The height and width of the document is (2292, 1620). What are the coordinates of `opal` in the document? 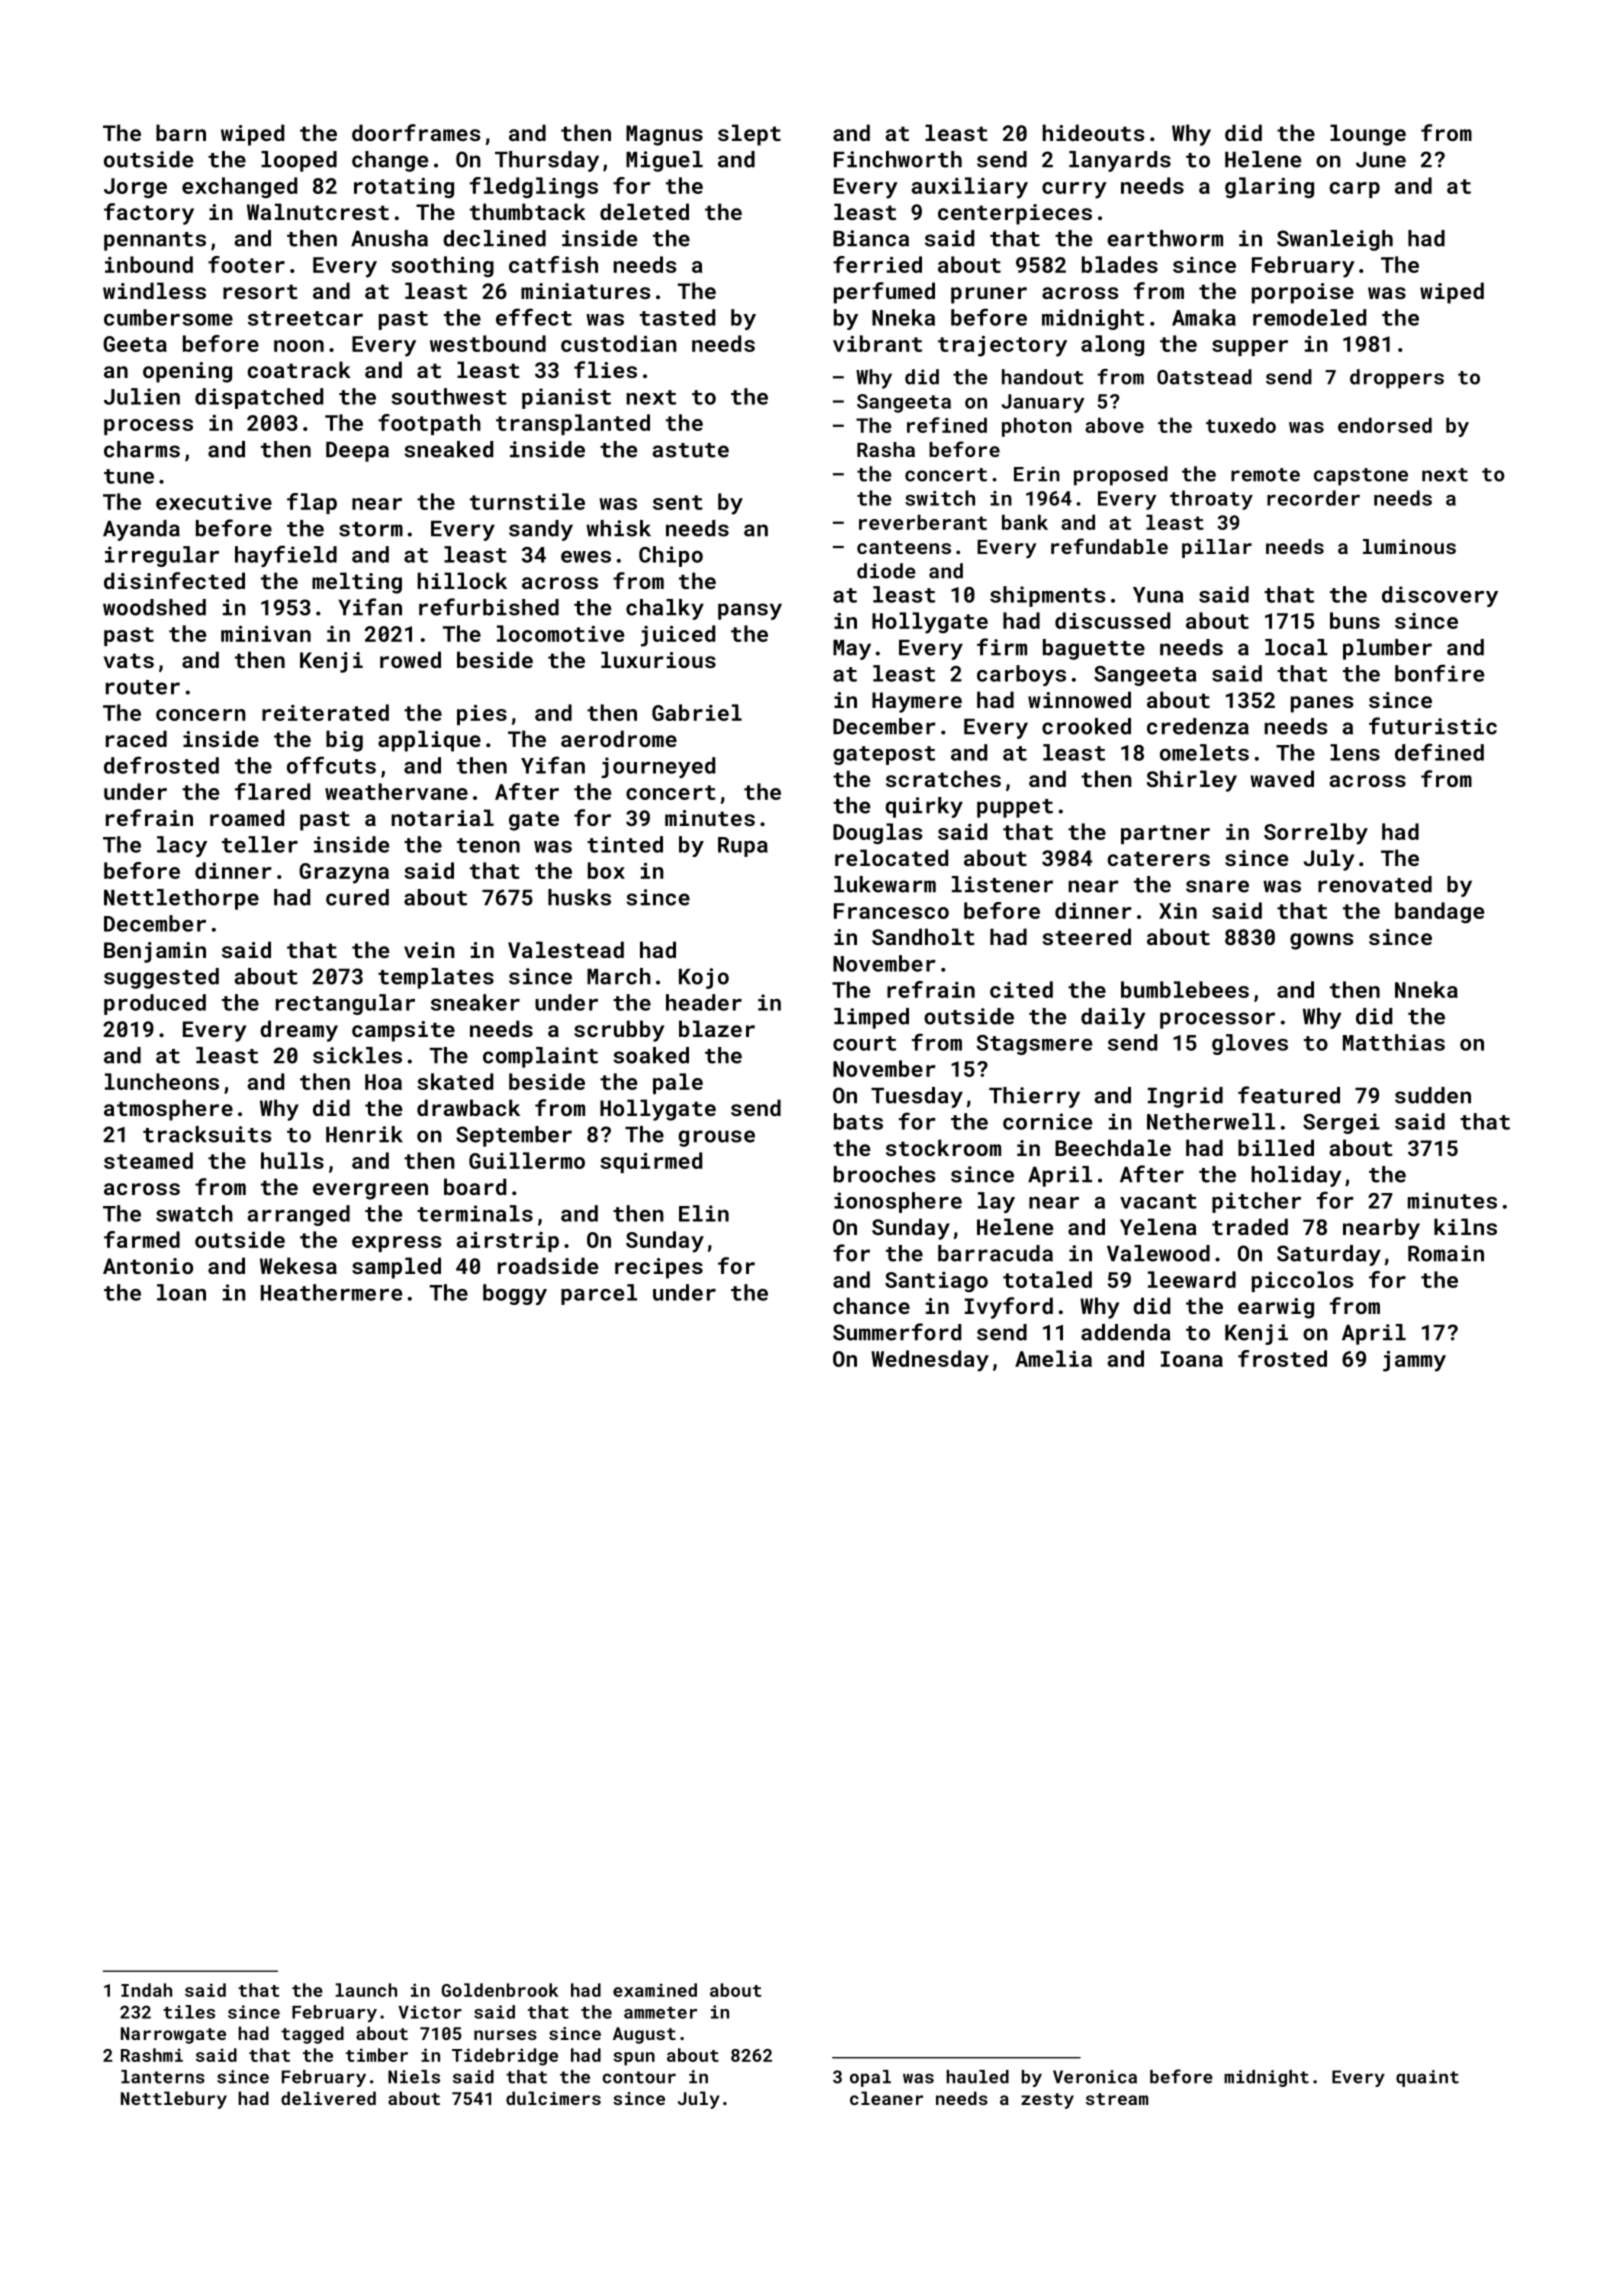 It's located at (870, 2078).
